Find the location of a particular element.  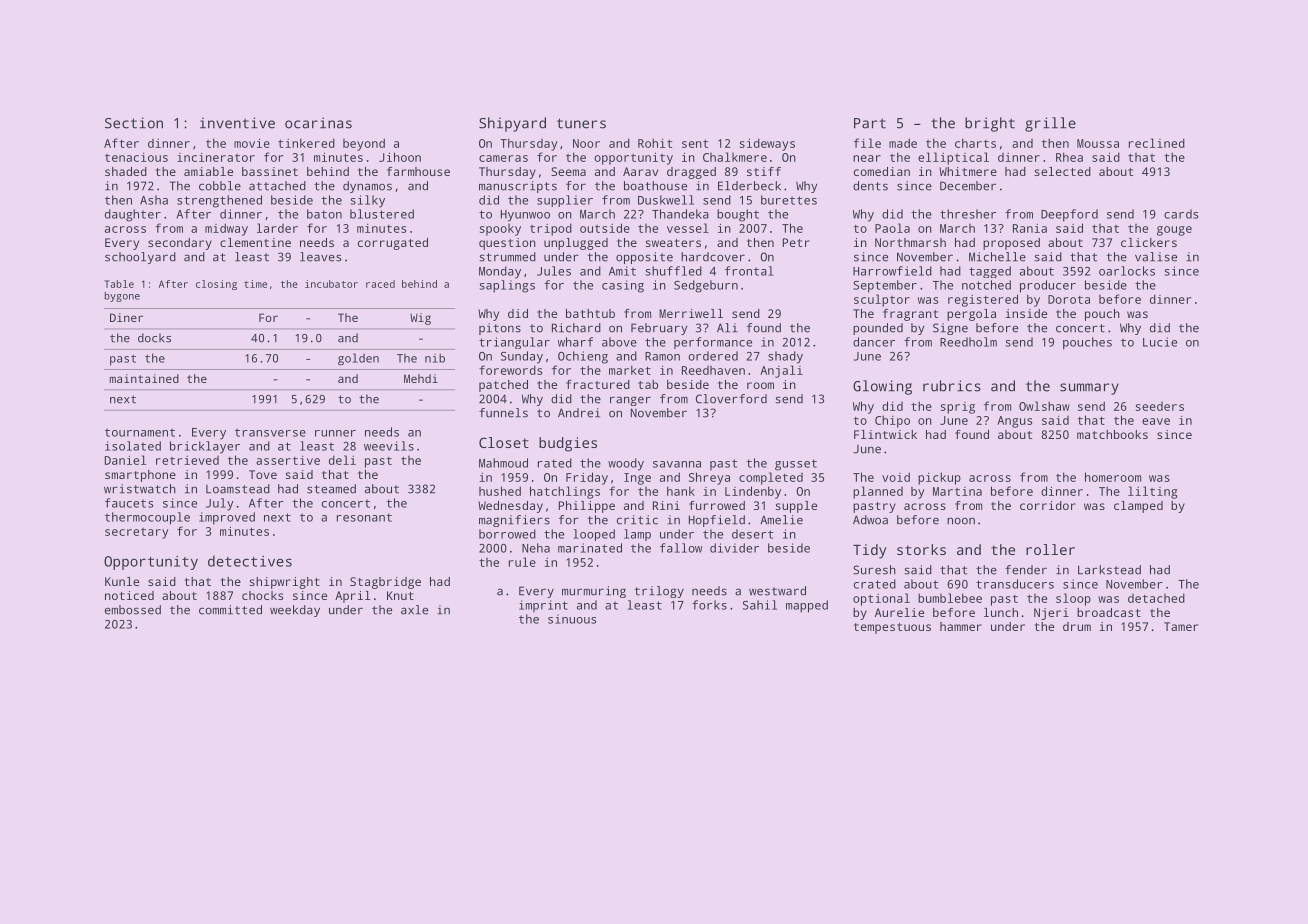

lilting is located at coordinates (1153, 492).
